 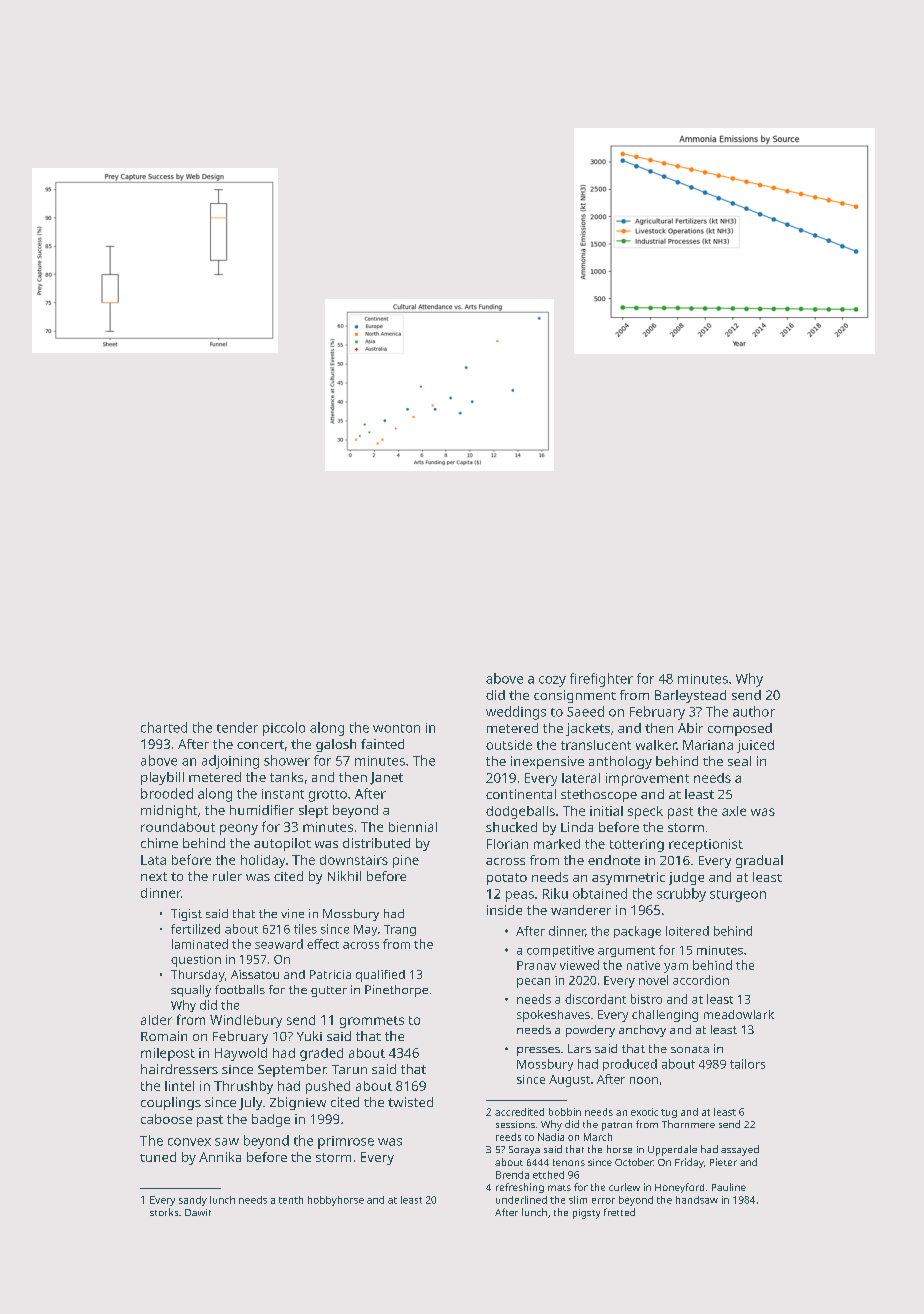 What do you see at coordinates (237, 727) in the document?
I see `tender` at bounding box center [237, 727].
